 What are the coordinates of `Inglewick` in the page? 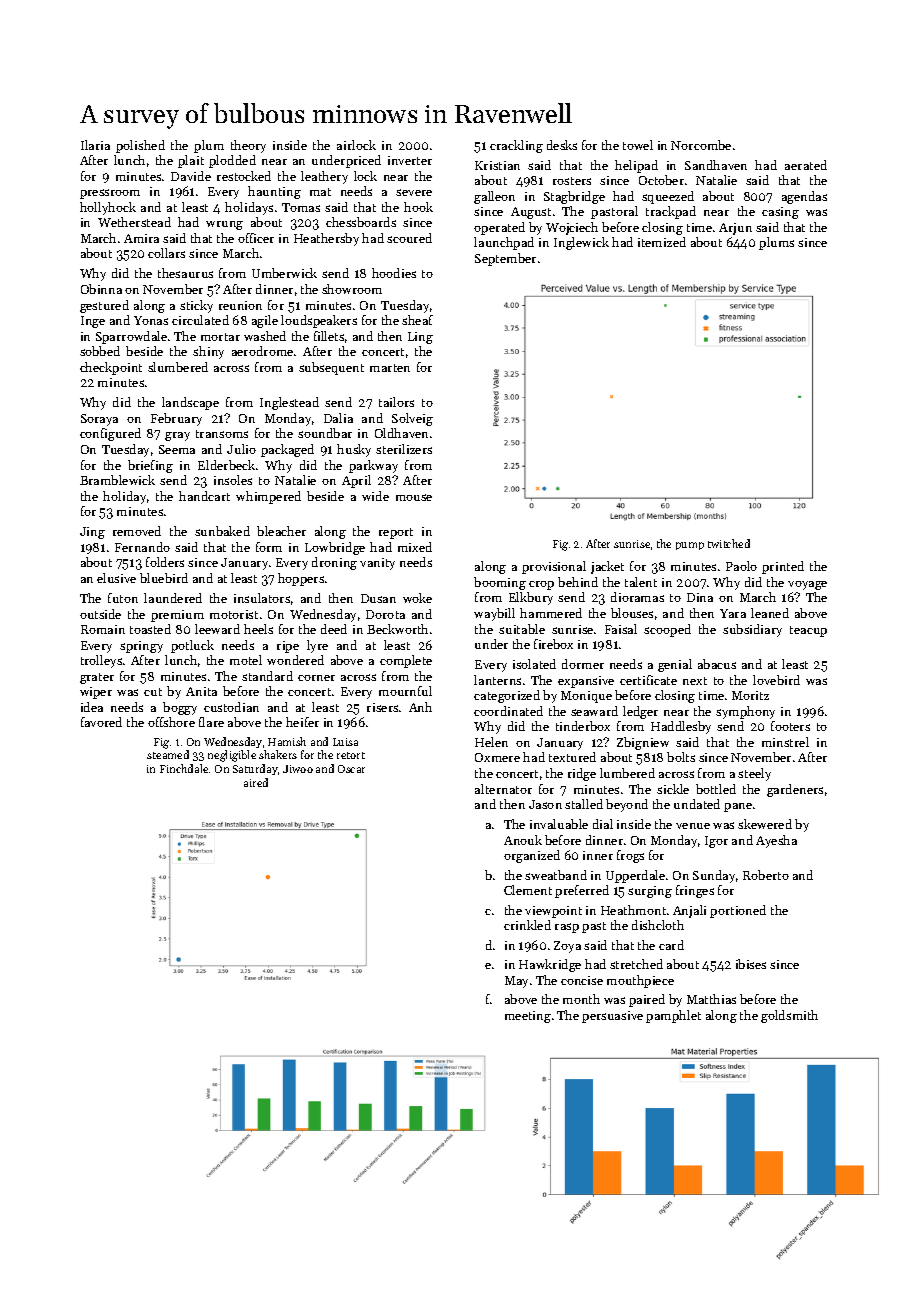 It's located at (581, 243).
